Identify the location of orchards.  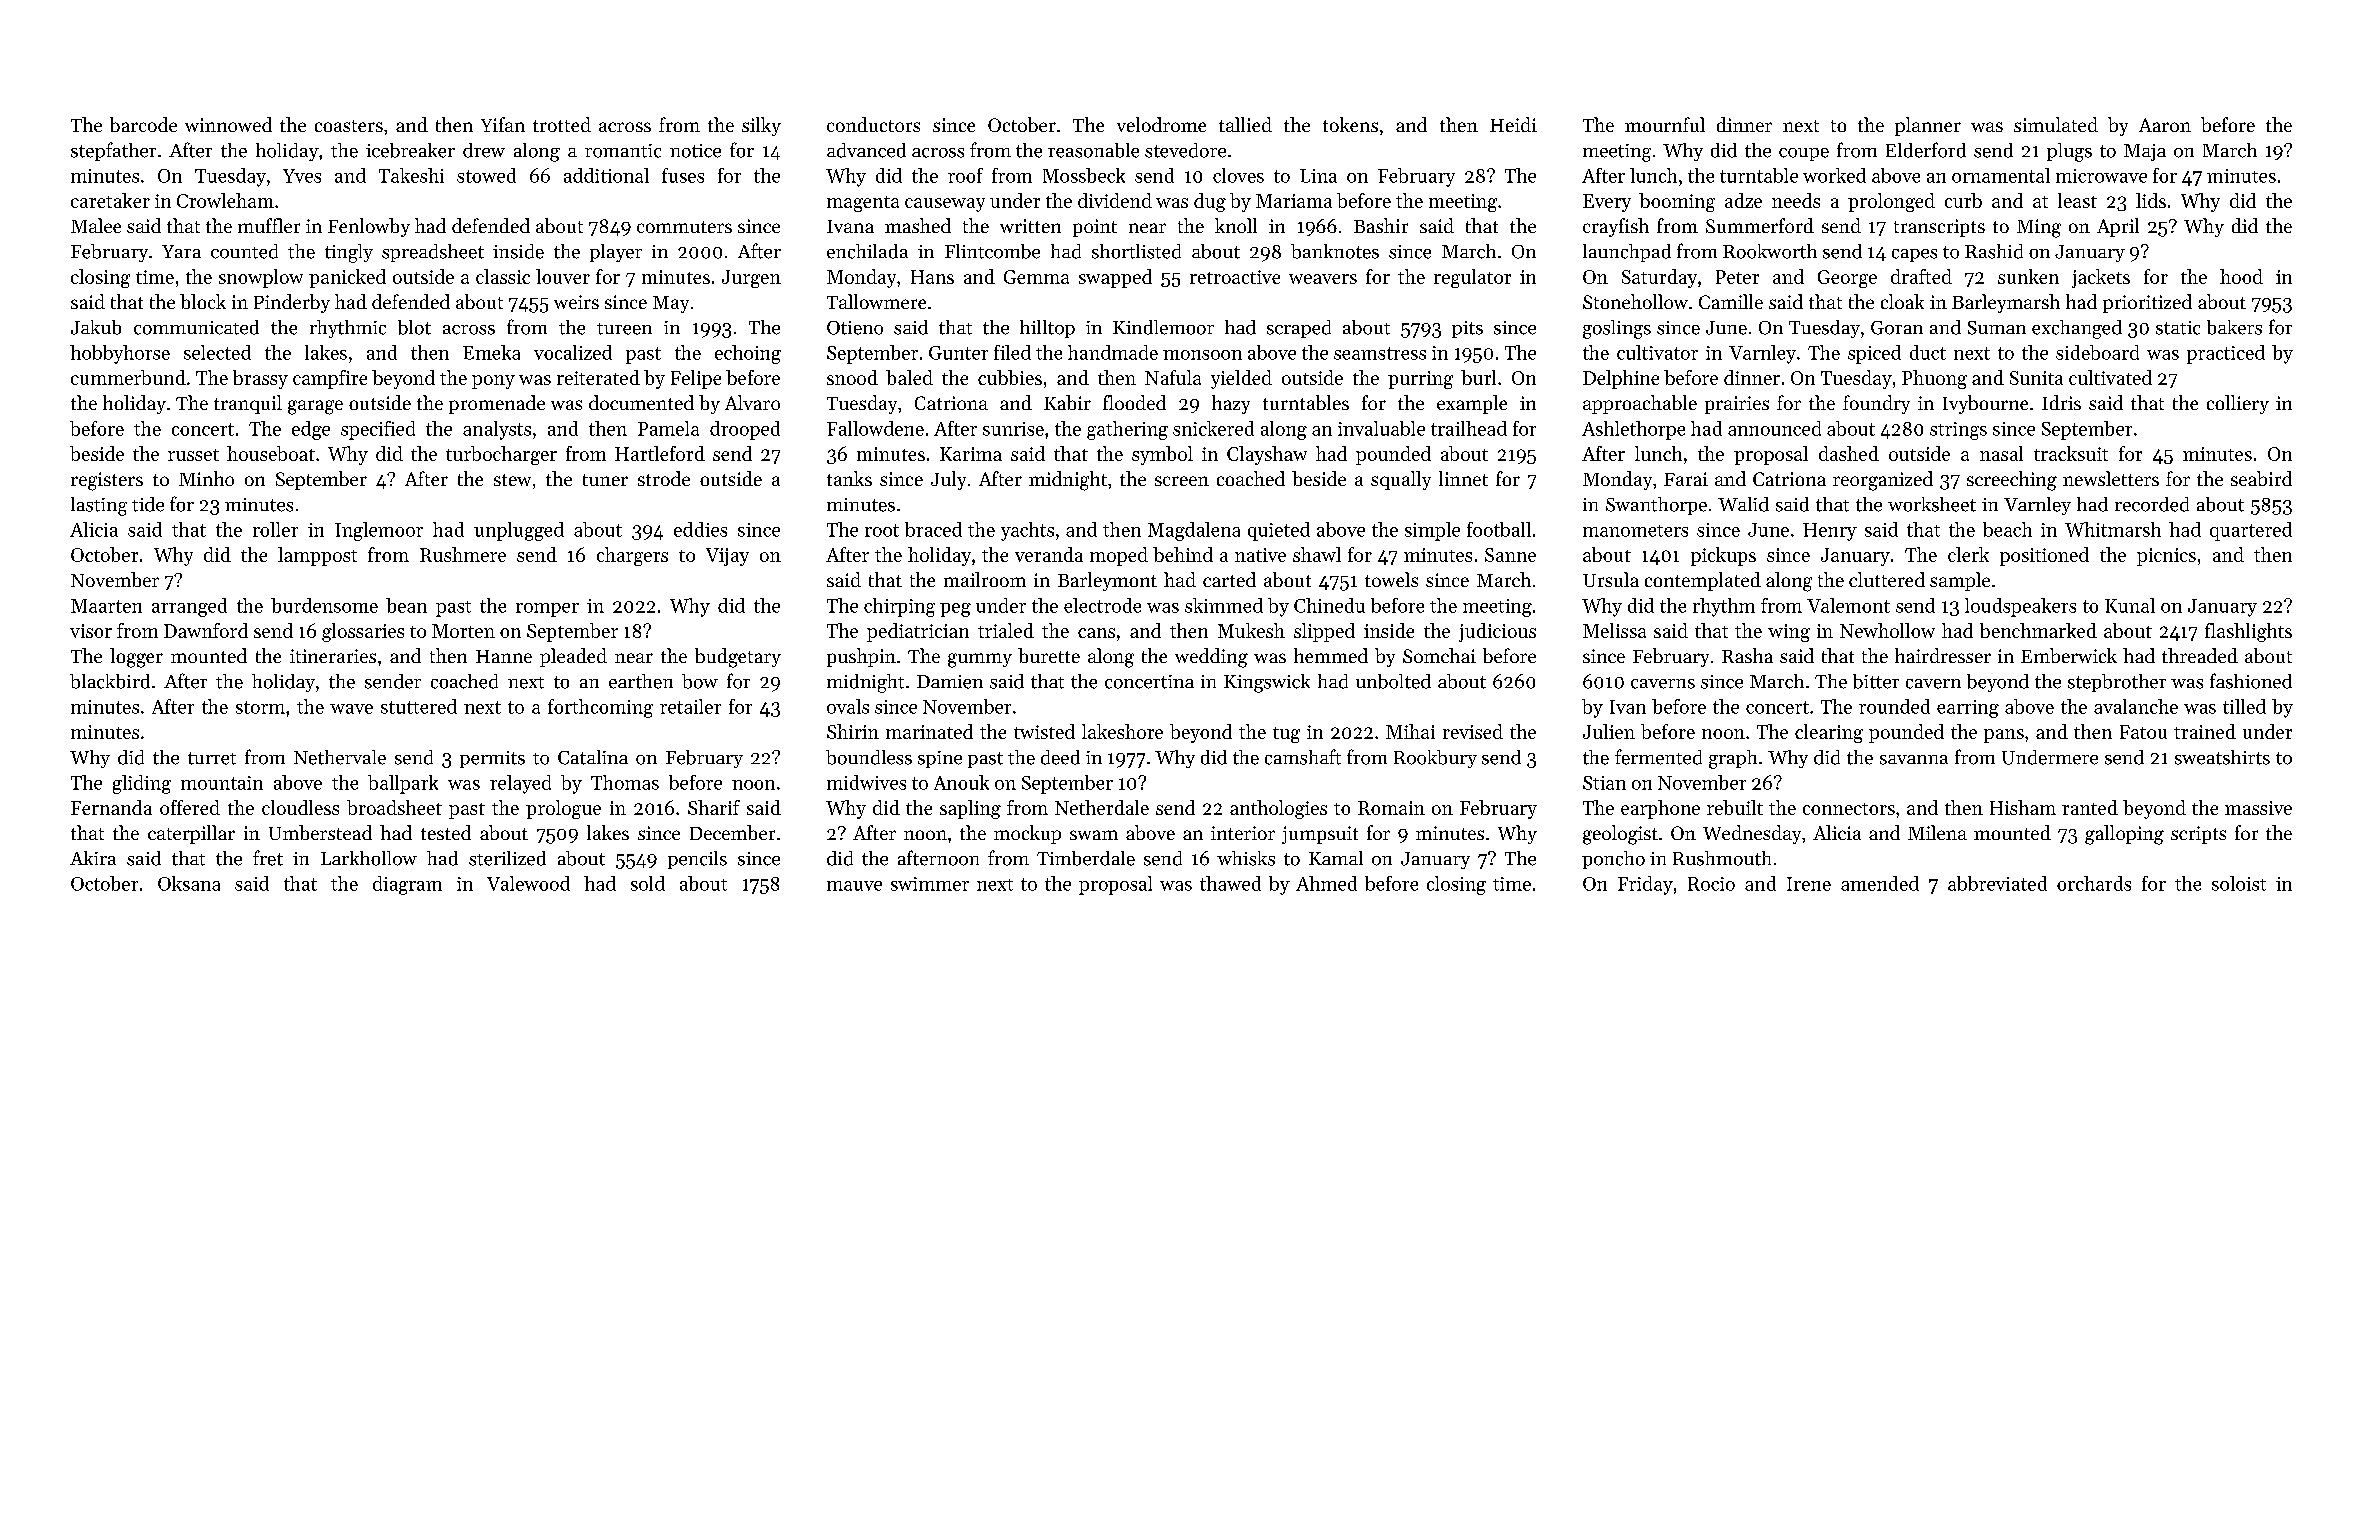
(2094, 883).
